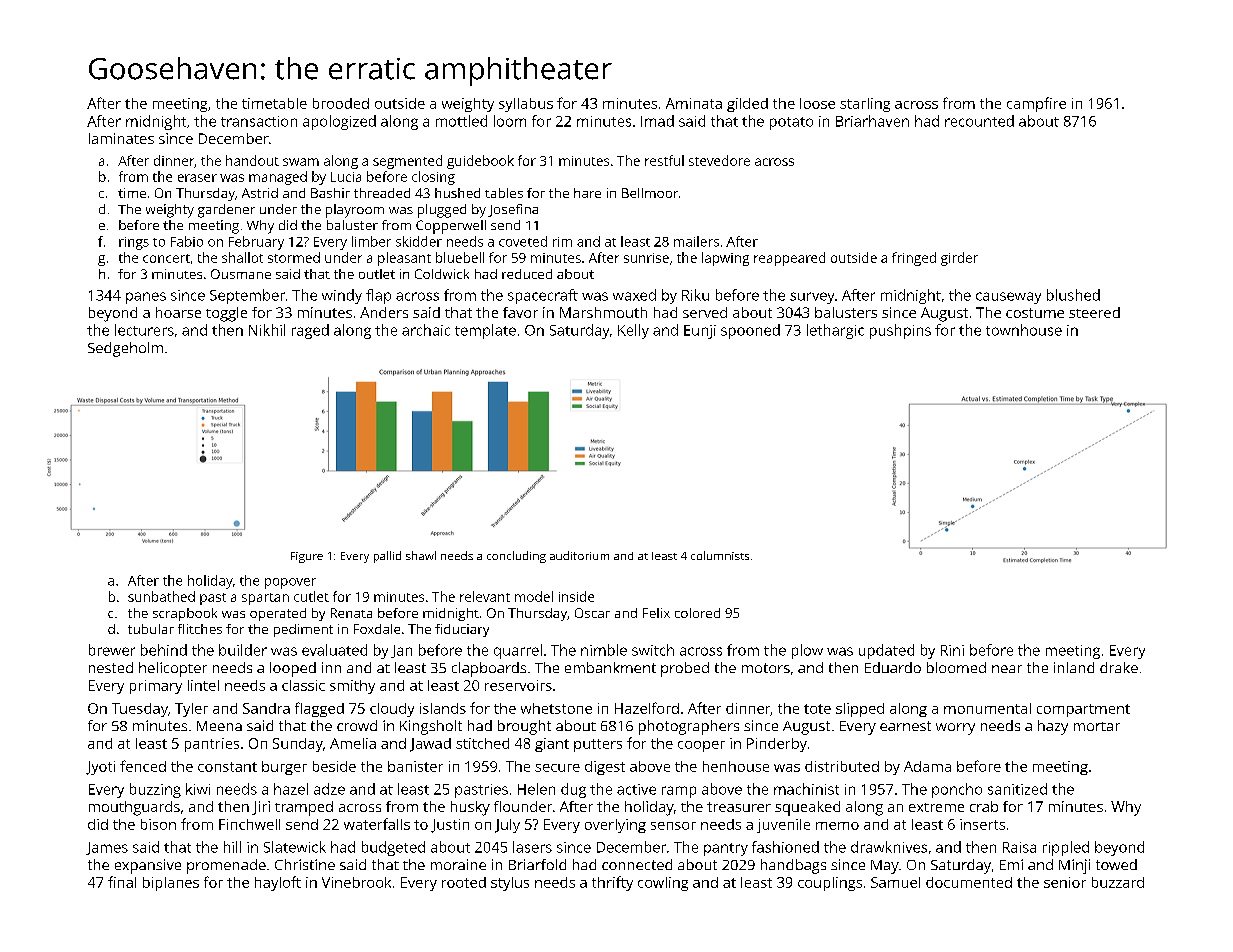 Image resolution: width=1233 pixels, height=952 pixels. Describe the element at coordinates (510, 884) in the screenshot. I see `stylus` at that location.
